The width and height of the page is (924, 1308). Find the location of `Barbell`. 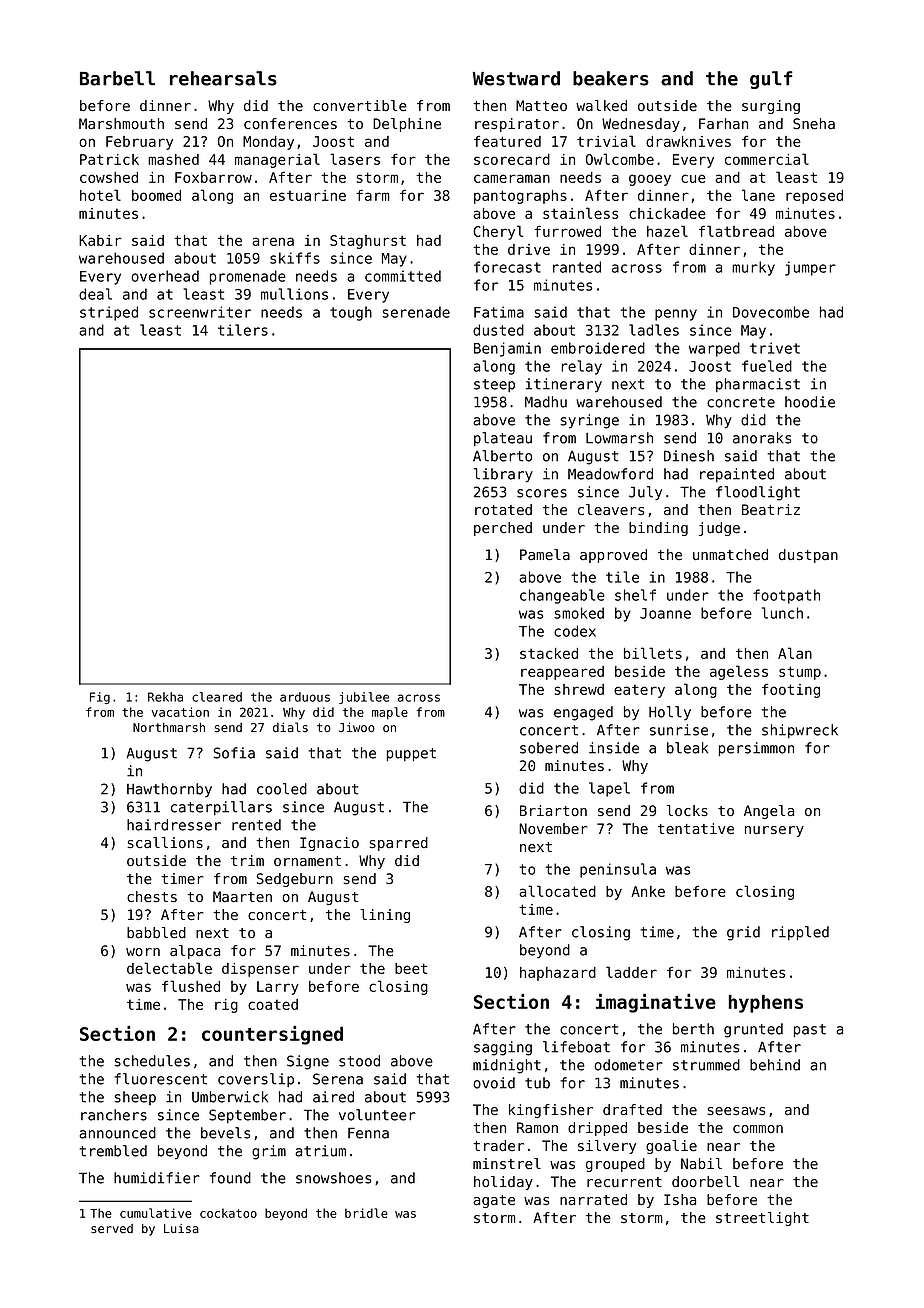

Barbell is located at coordinates (117, 78).
